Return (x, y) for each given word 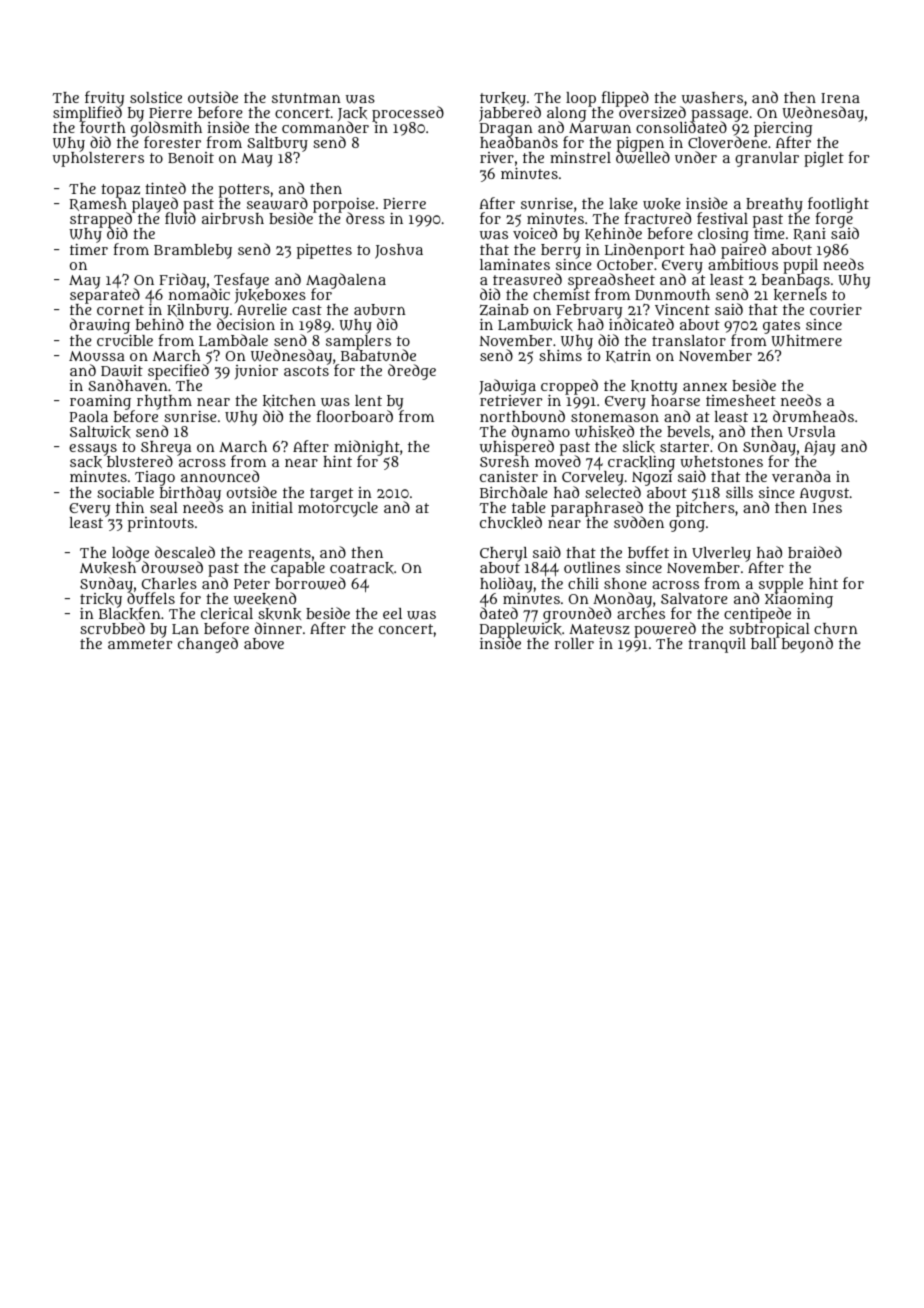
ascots (306, 371)
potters (244, 191)
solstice (156, 97)
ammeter (140, 644)
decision (246, 324)
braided (815, 552)
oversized (652, 112)
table (528, 507)
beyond (807, 645)
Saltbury (278, 145)
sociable (125, 492)
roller (574, 643)
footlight (838, 205)
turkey (503, 99)
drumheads (813, 416)
